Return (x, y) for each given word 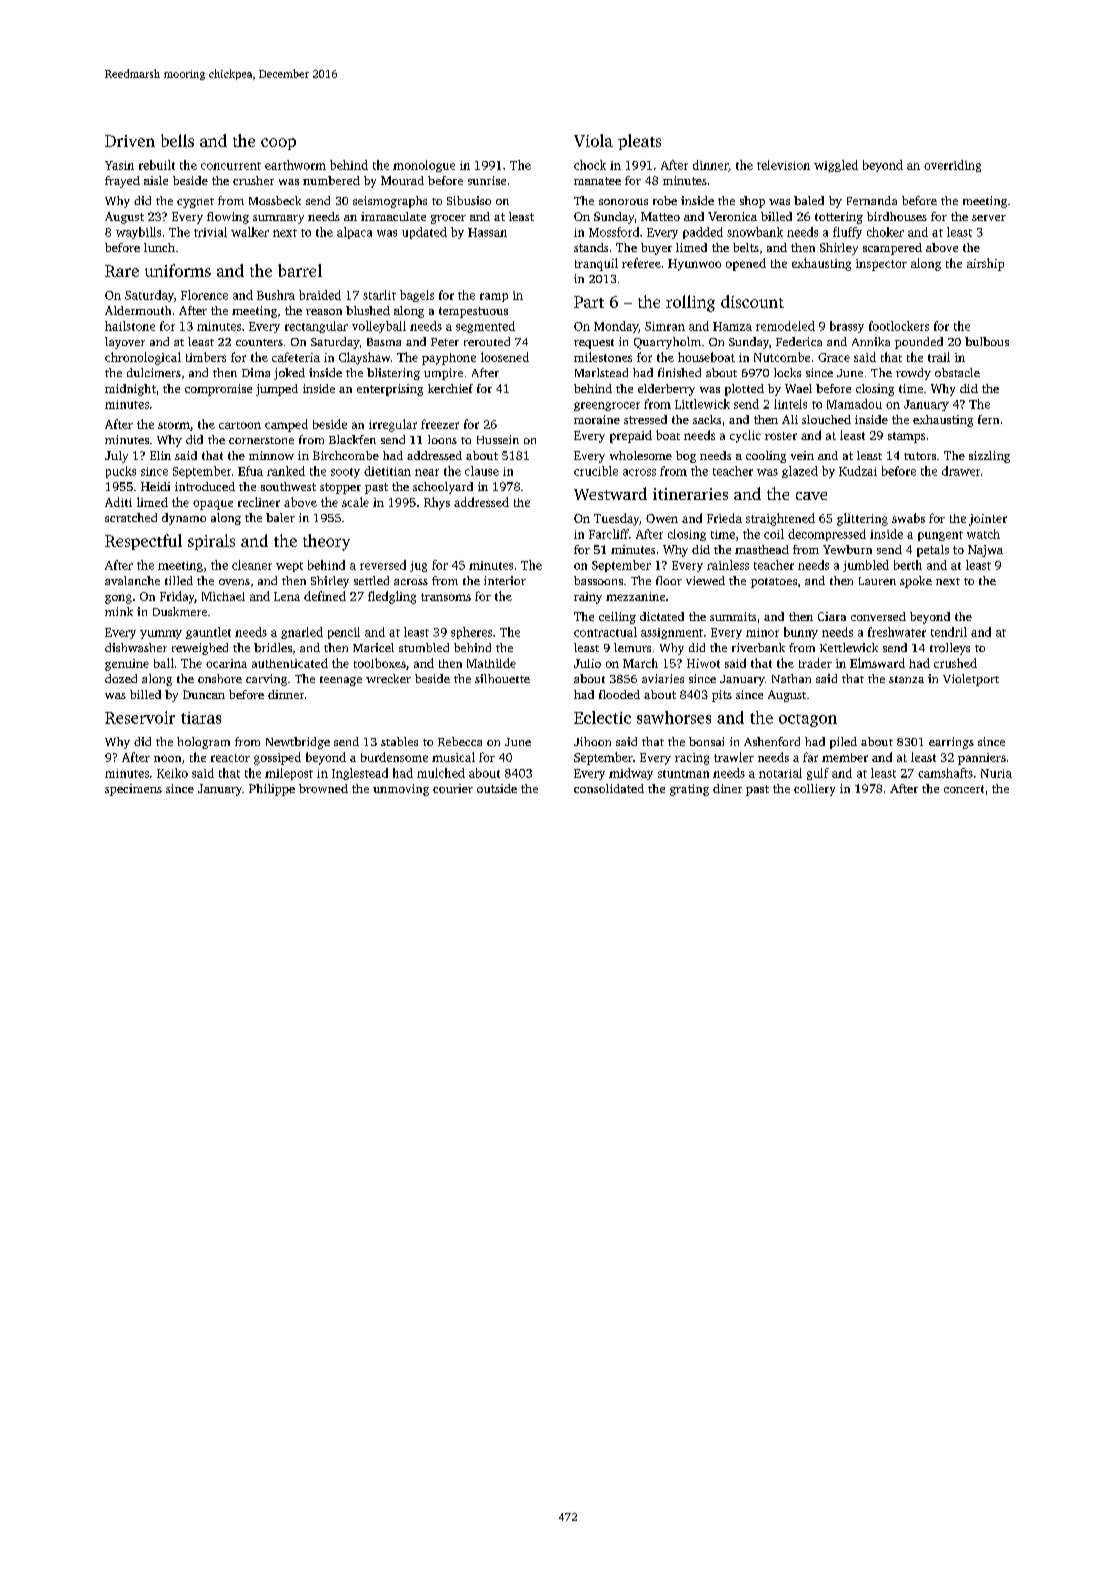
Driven (130, 141)
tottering (839, 218)
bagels (417, 296)
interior (505, 580)
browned (323, 788)
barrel (300, 270)
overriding (952, 166)
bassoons (598, 580)
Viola (593, 140)
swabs (908, 518)
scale (355, 502)
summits (733, 616)
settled (371, 580)
